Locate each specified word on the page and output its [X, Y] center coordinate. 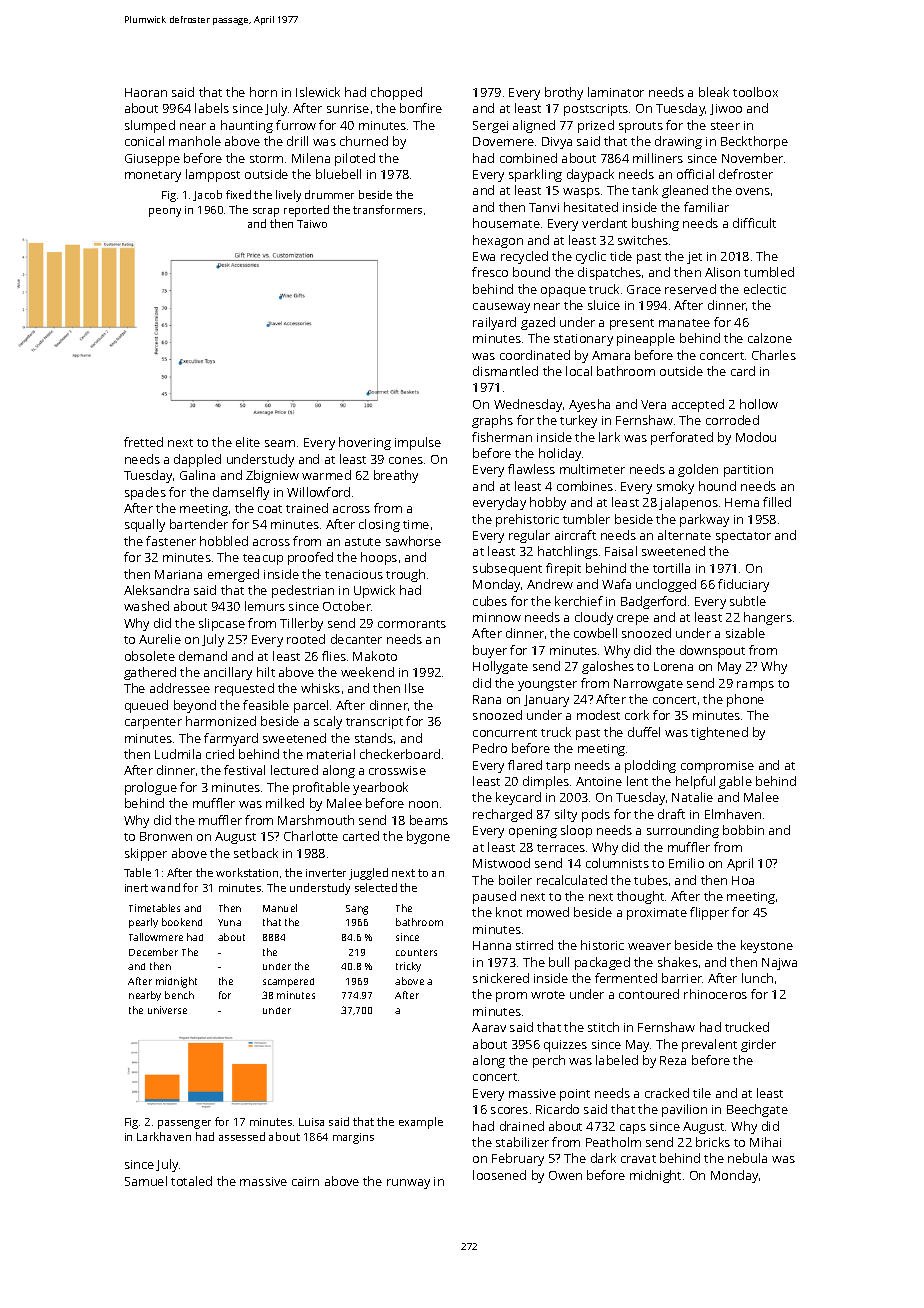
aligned [534, 126]
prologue [151, 788]
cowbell [595, 633]
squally [145, 525]
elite [248, 442]
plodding [650, 766]
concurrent [505, 733]
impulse [418, 443]
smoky [675, 487]
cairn [305, 1181]
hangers [768, 618]
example [421, 1123]
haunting [247, 126]
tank [645, 190]
